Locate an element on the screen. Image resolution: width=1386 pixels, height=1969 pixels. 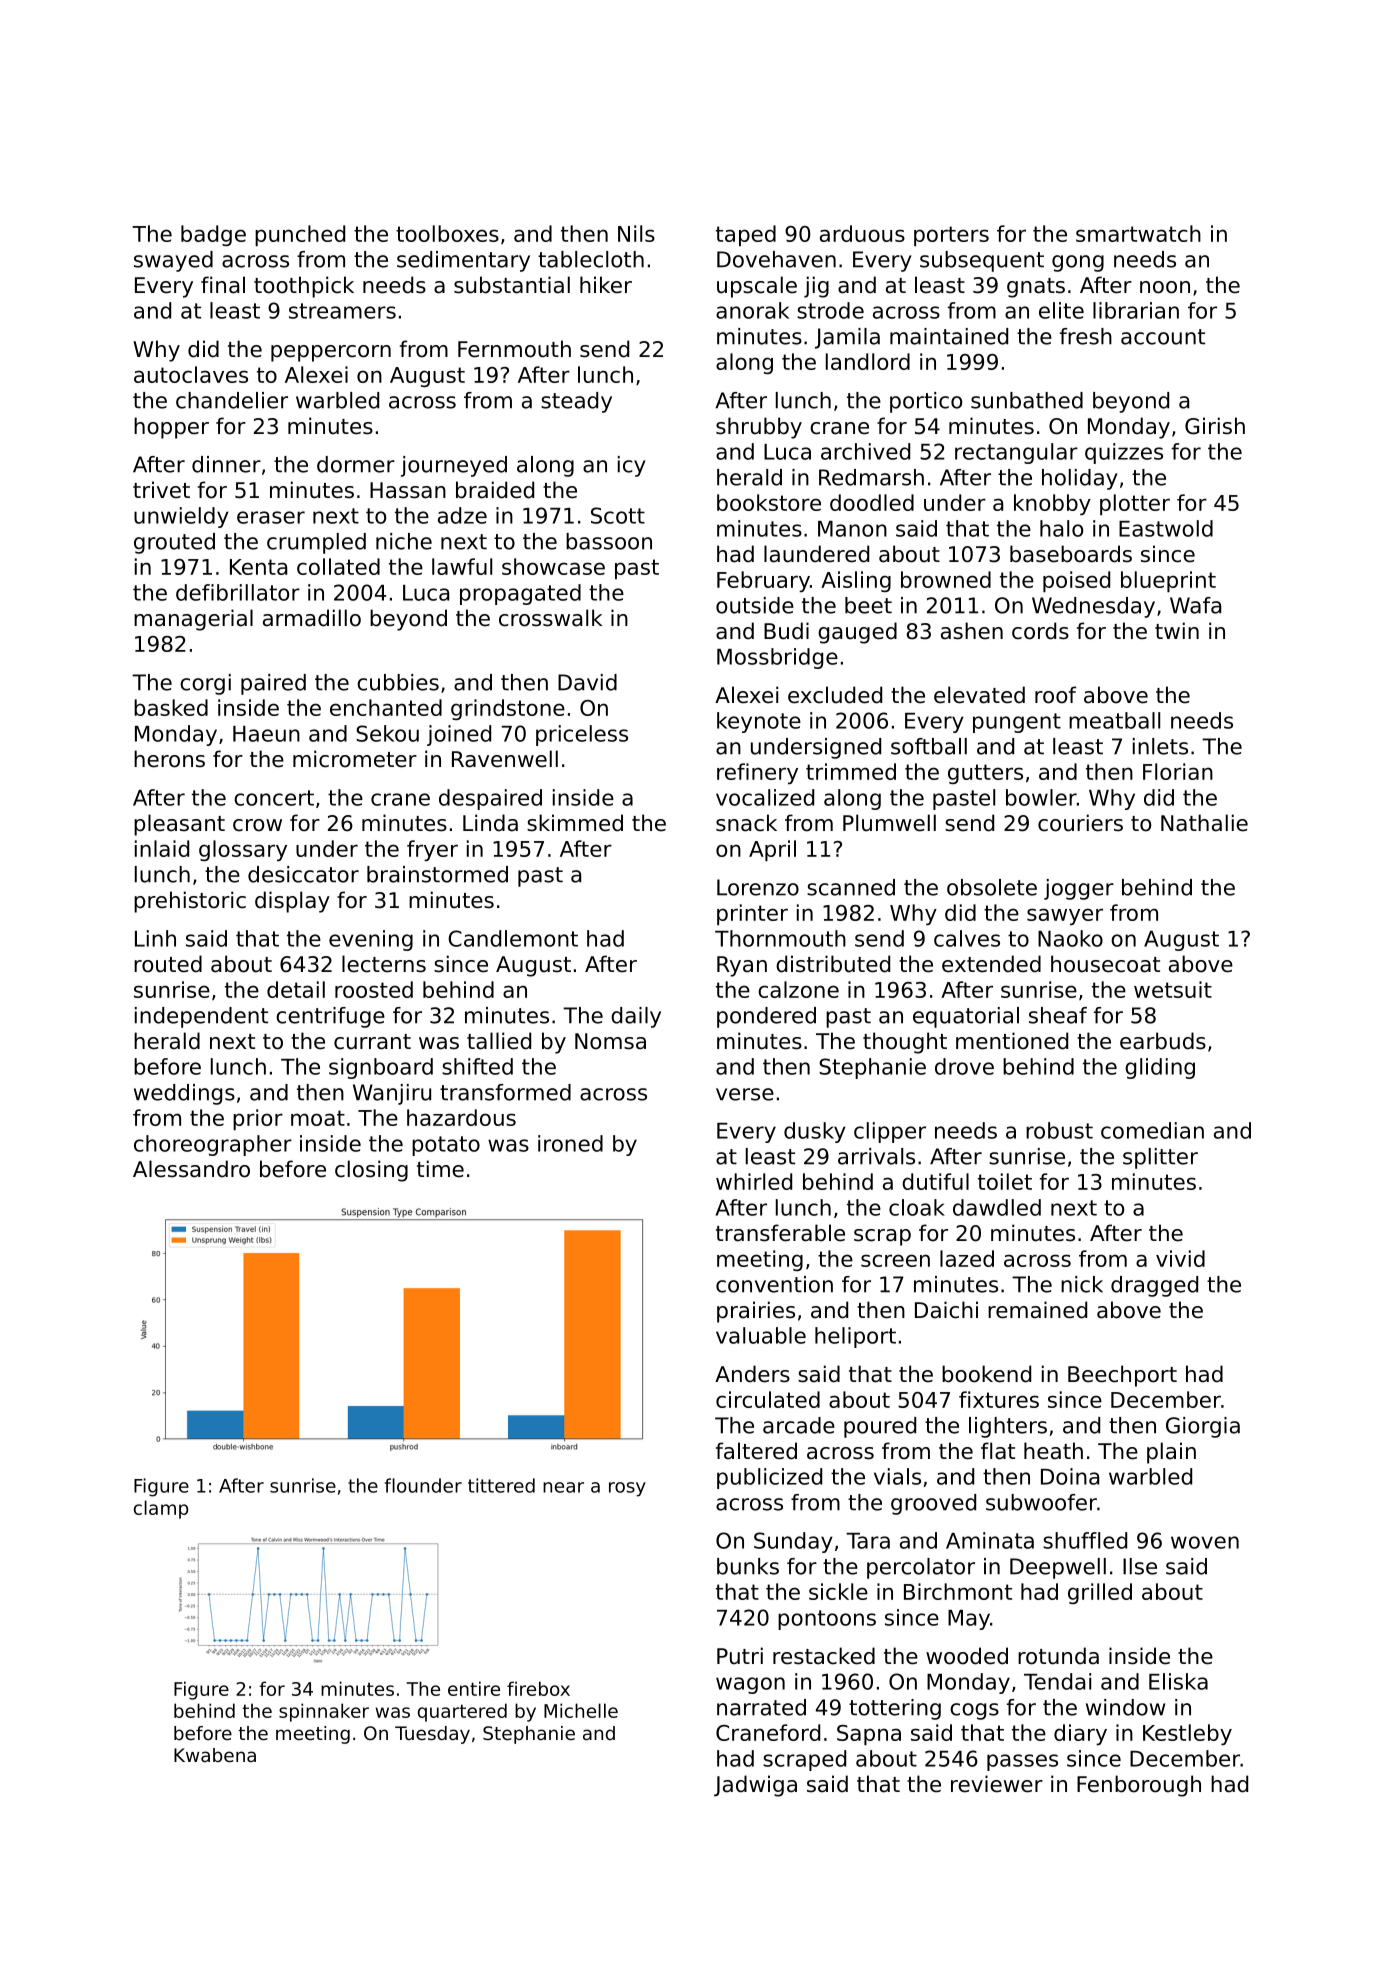
Jamila is located at coordinates (847, 338).
